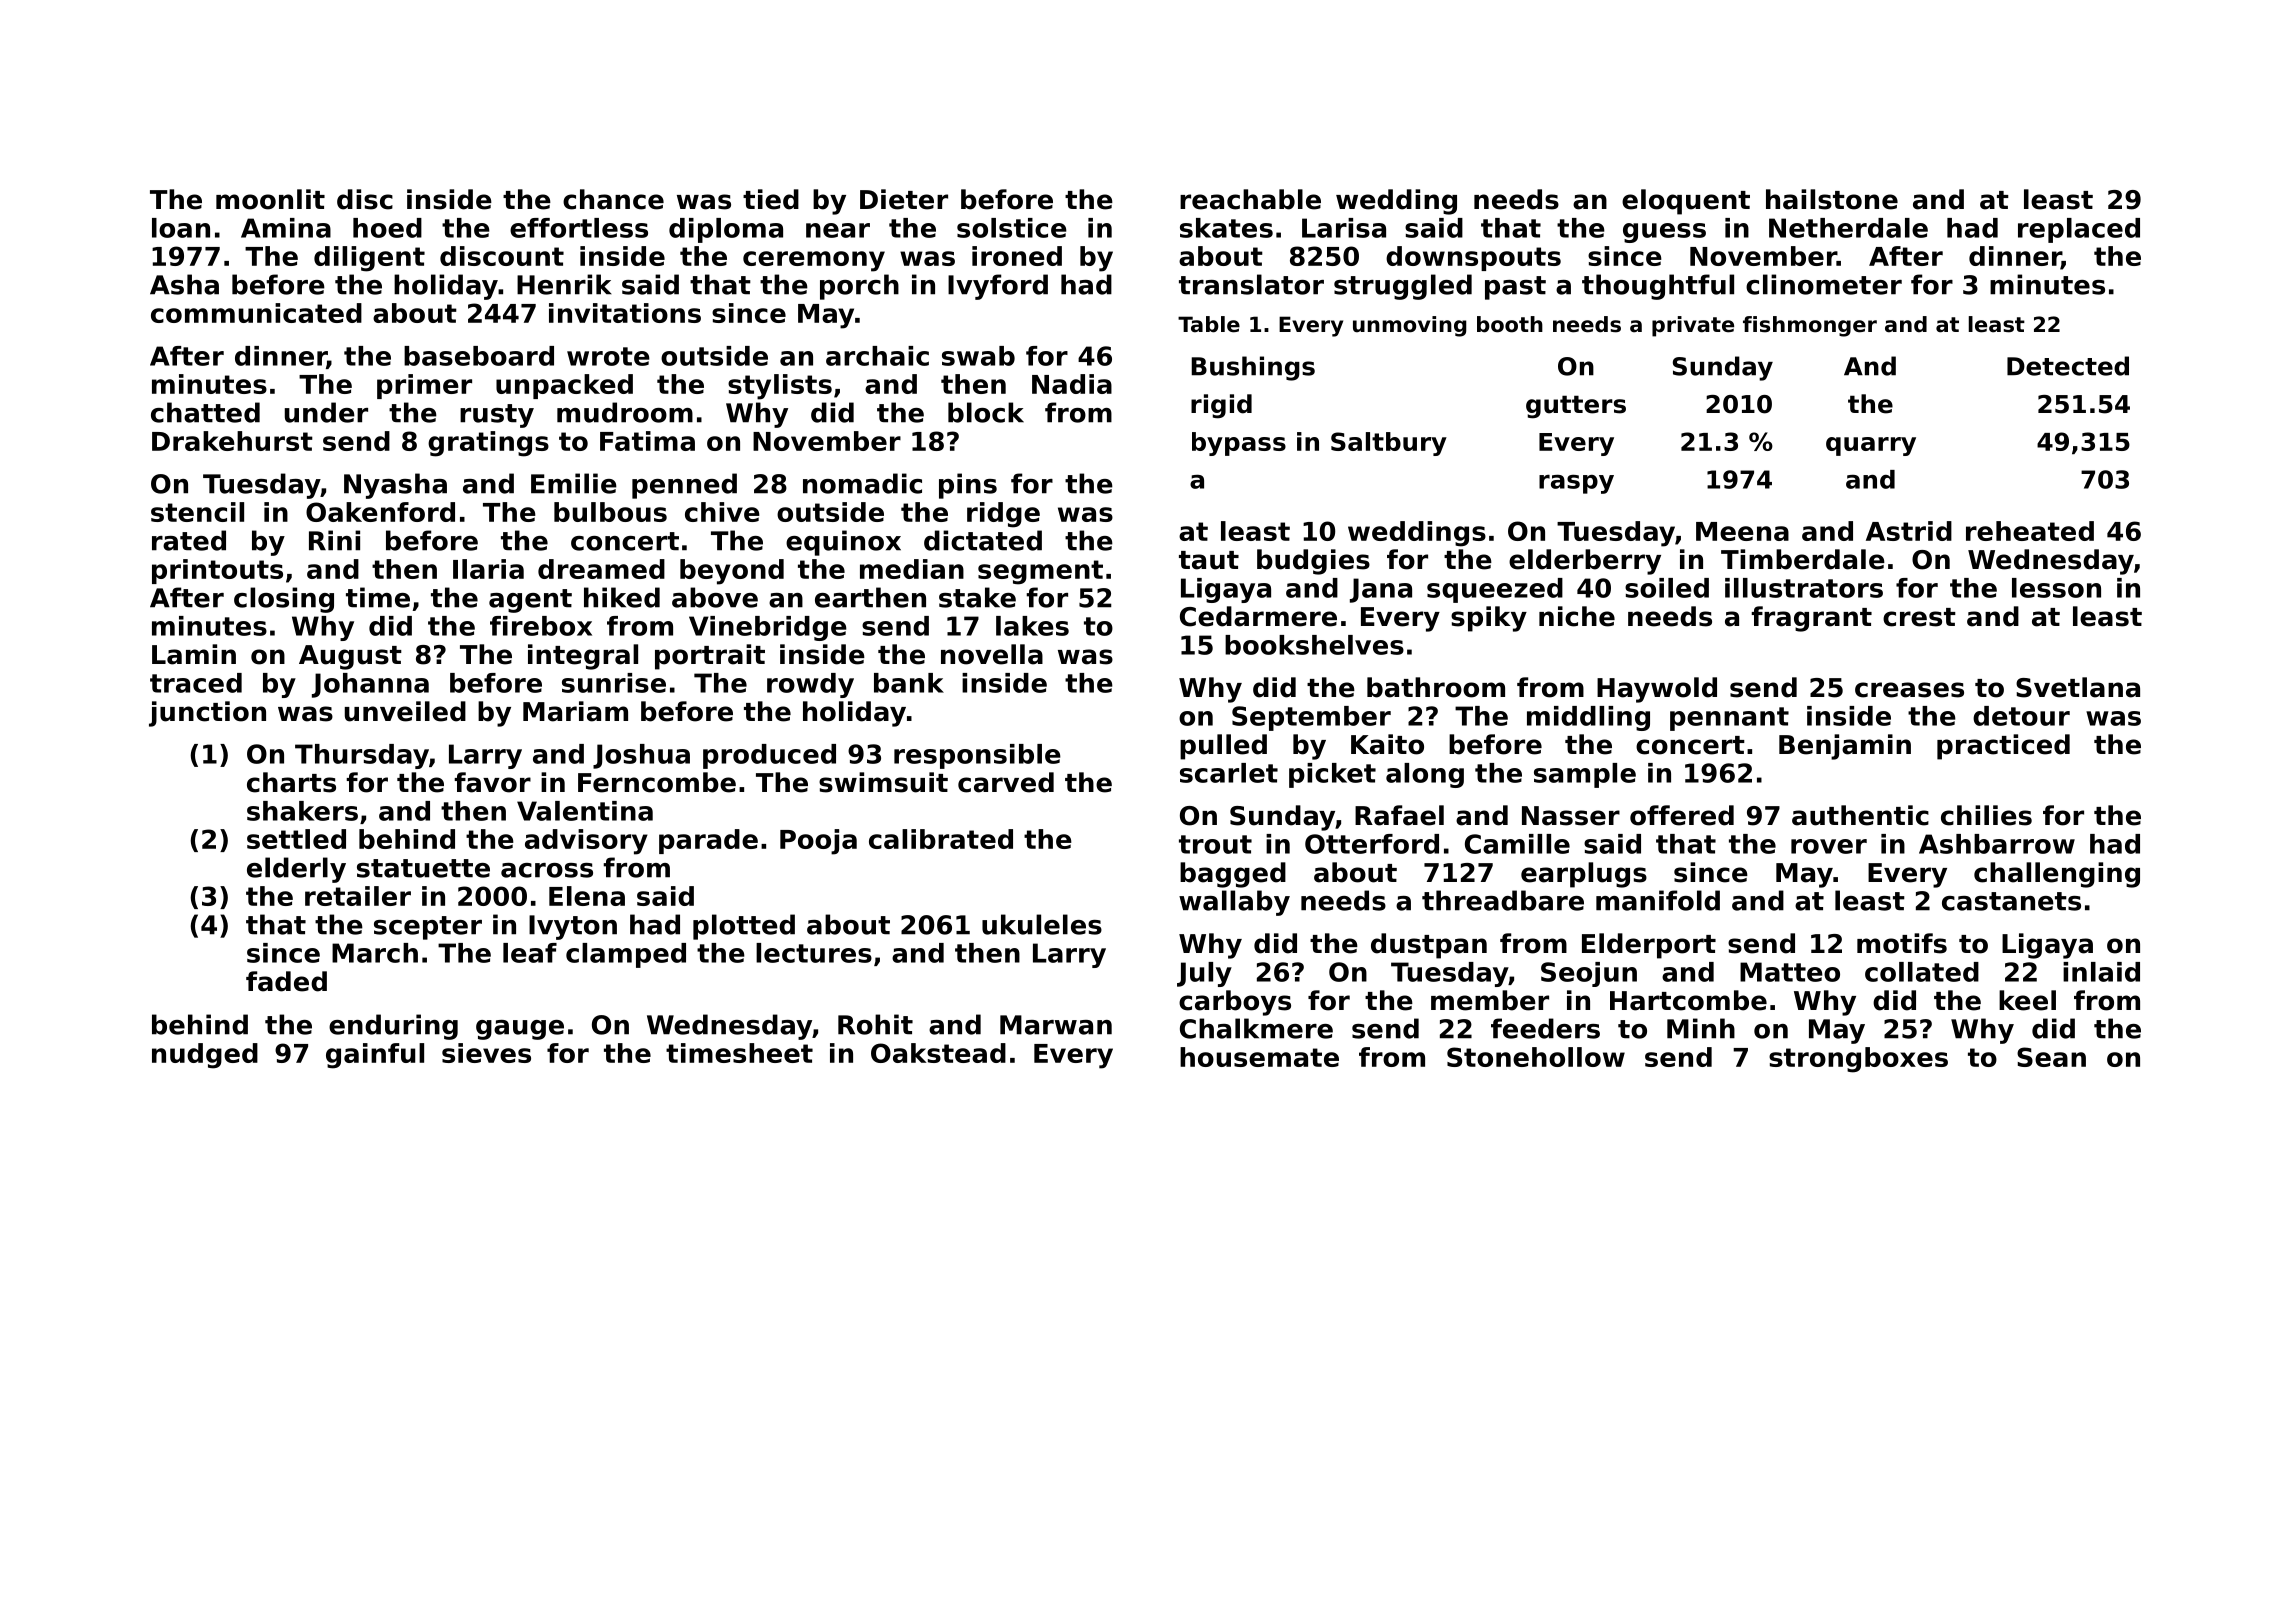 The height and width of the screenshot is (1620, 2292). What do you see at coordinates (1848, 228) in the screenshot?
I see `Netherdale` at bounding box center [1848, 228].
